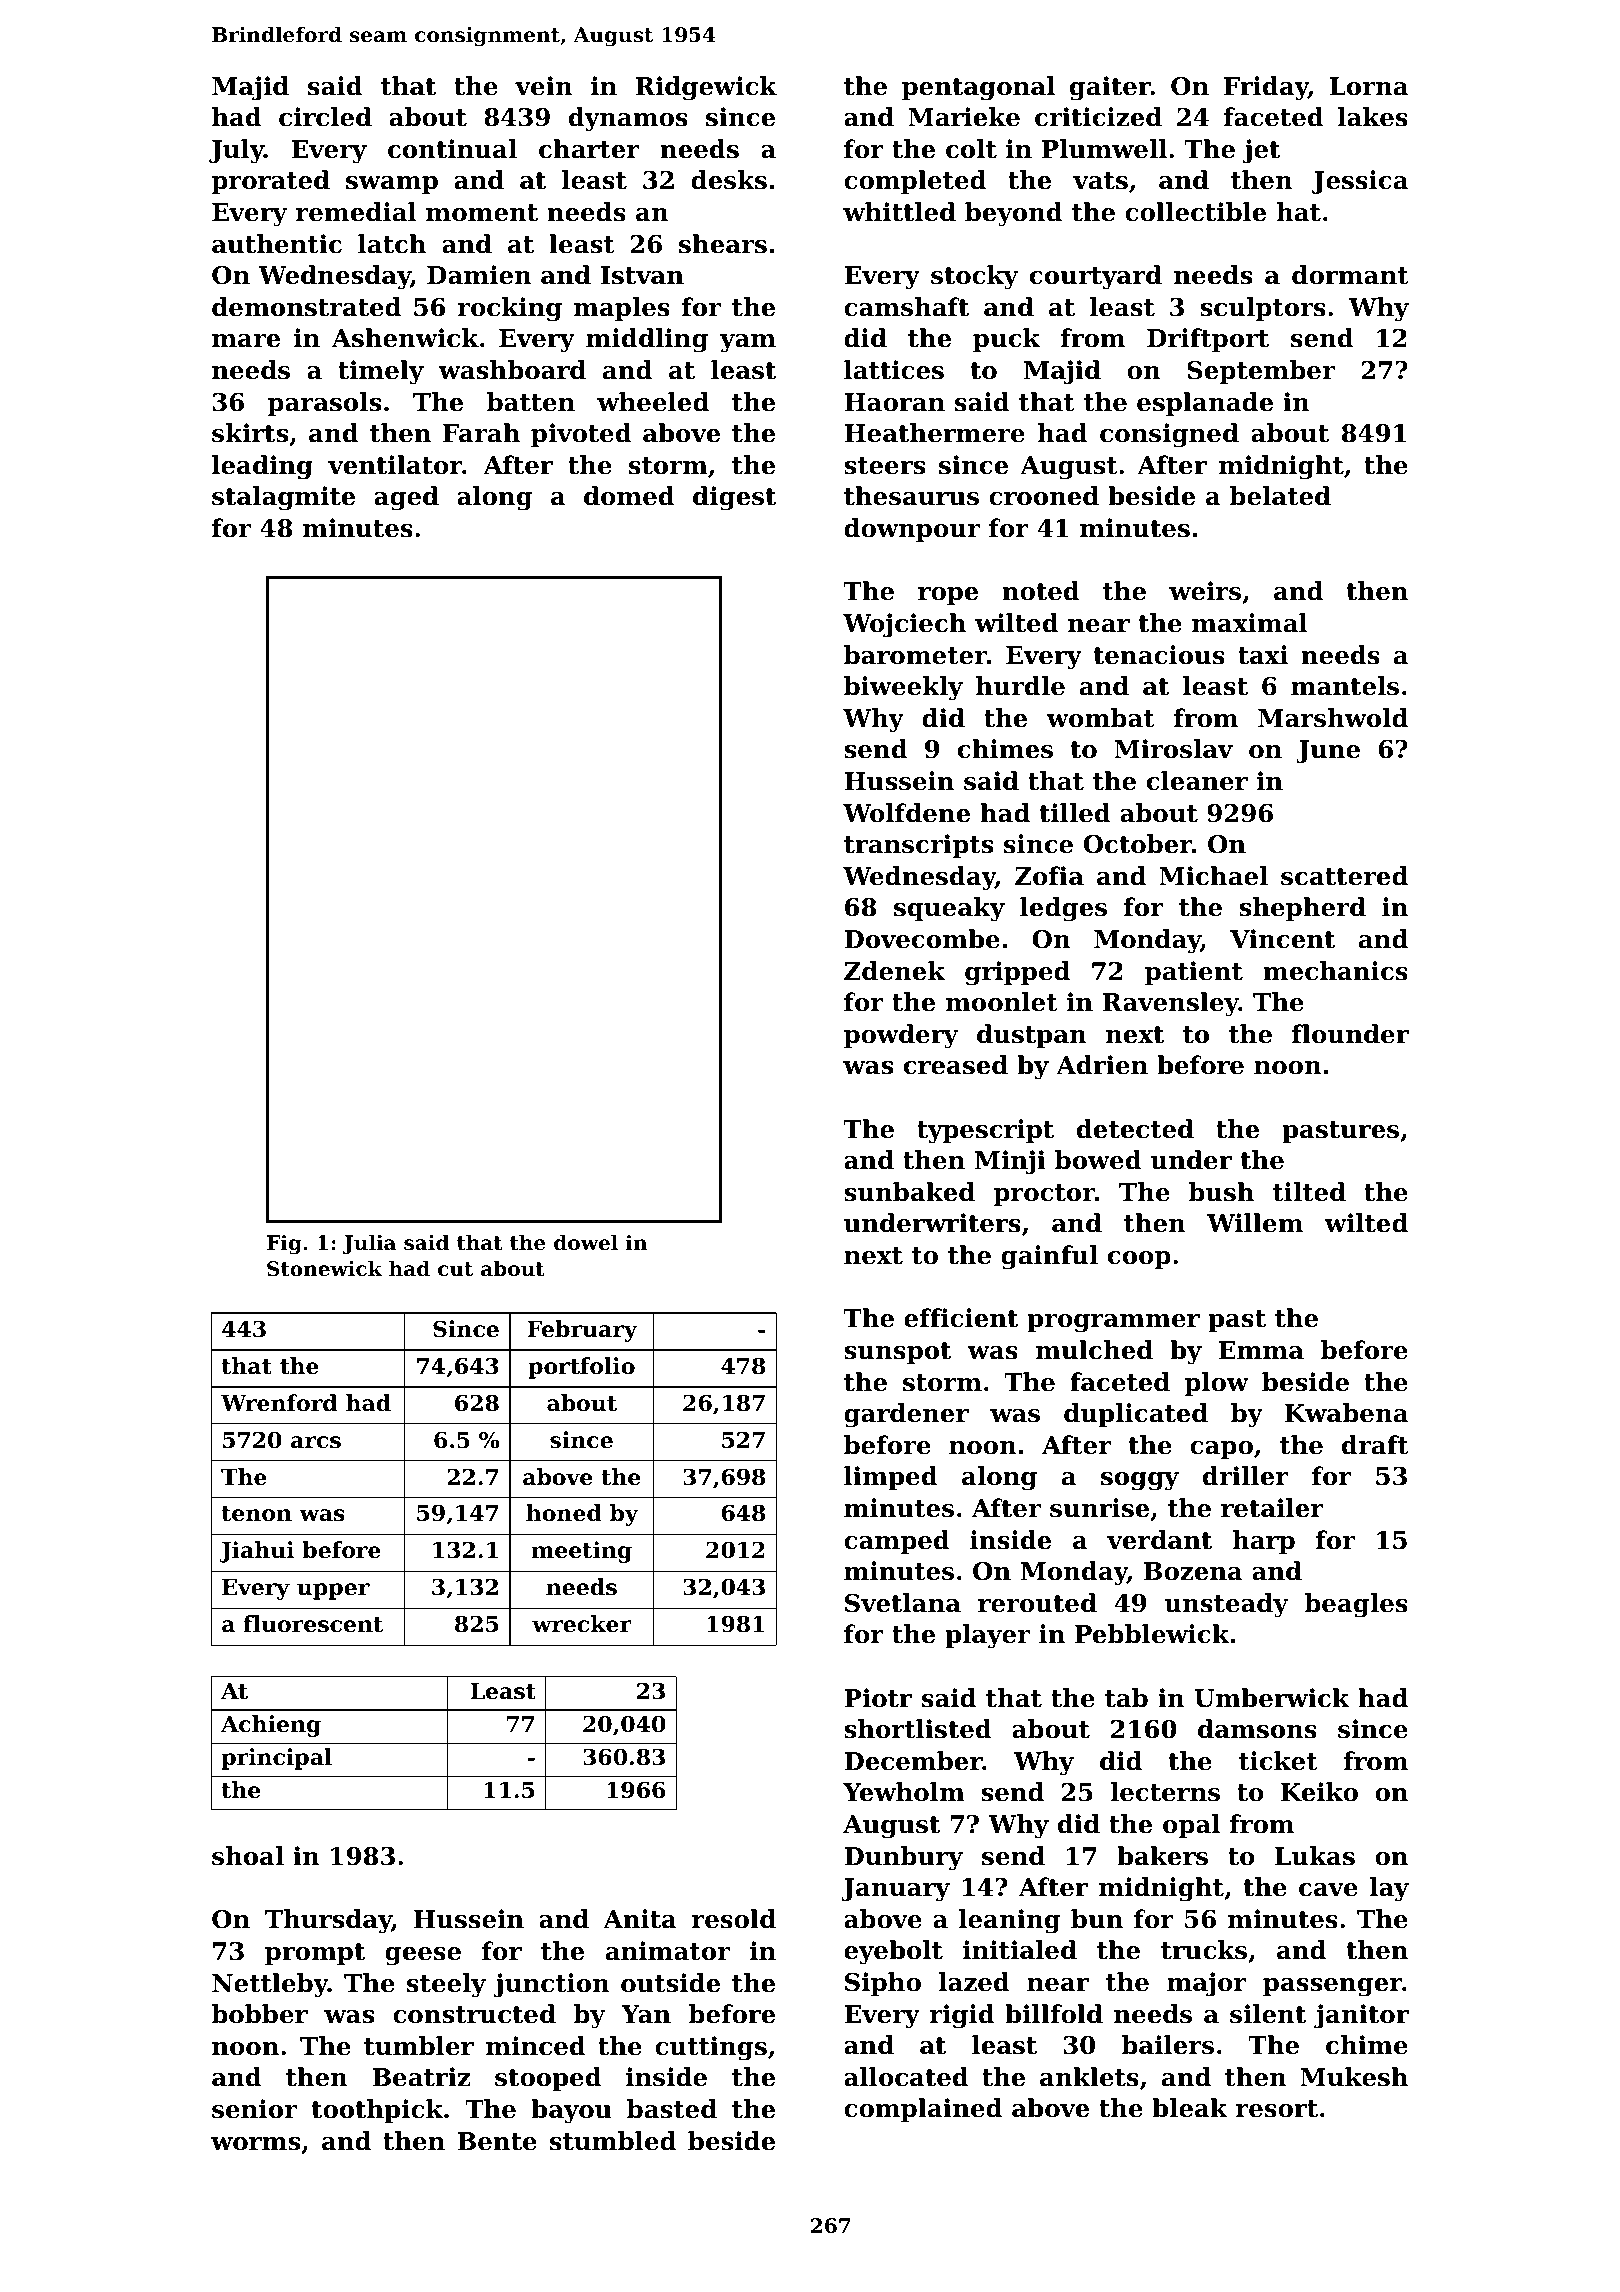 This screenshot has height=2292, width=1620. Describe the element at coordinates (1110, 88) in the screenshot. I see `gaiter` at that location.
